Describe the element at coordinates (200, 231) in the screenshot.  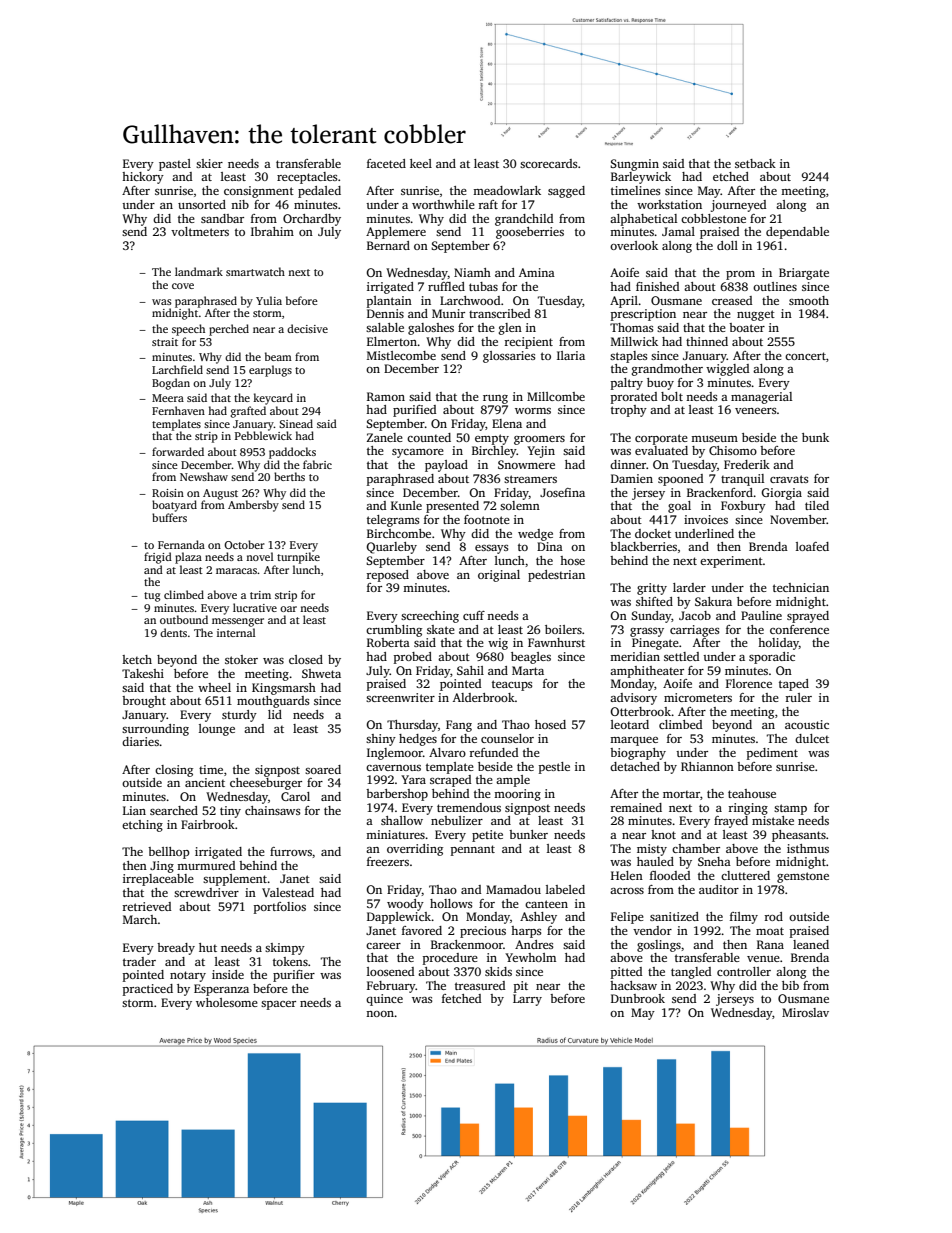
I see `voltmeters` at that location.
